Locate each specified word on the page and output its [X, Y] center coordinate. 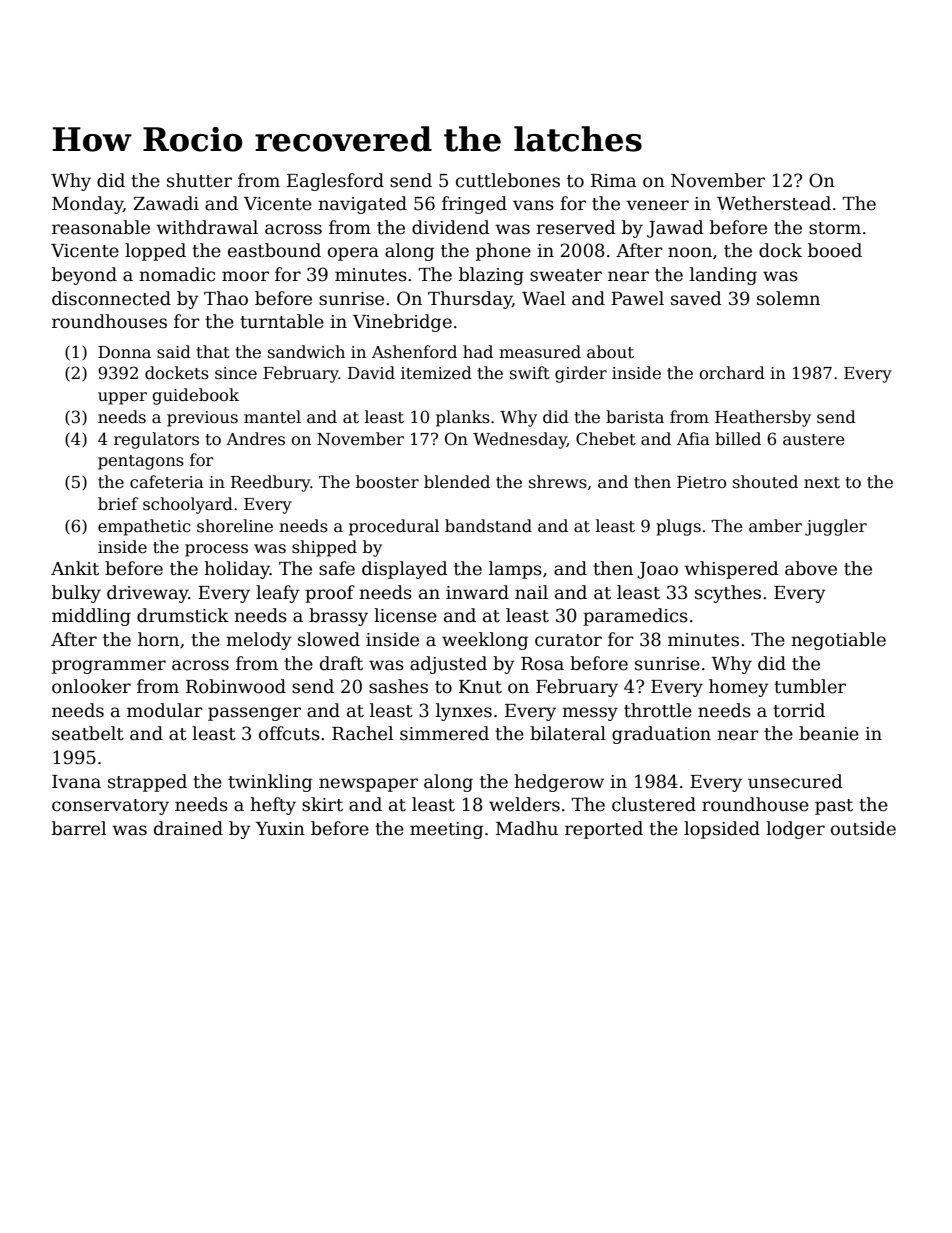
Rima [613, 181]
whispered [731, 570]
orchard [732, 373]
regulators [156, 440]
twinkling [270, 783]
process [216, 550]
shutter [199, 180]
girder [581, 374]
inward [477, 592]
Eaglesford [335, 182]
